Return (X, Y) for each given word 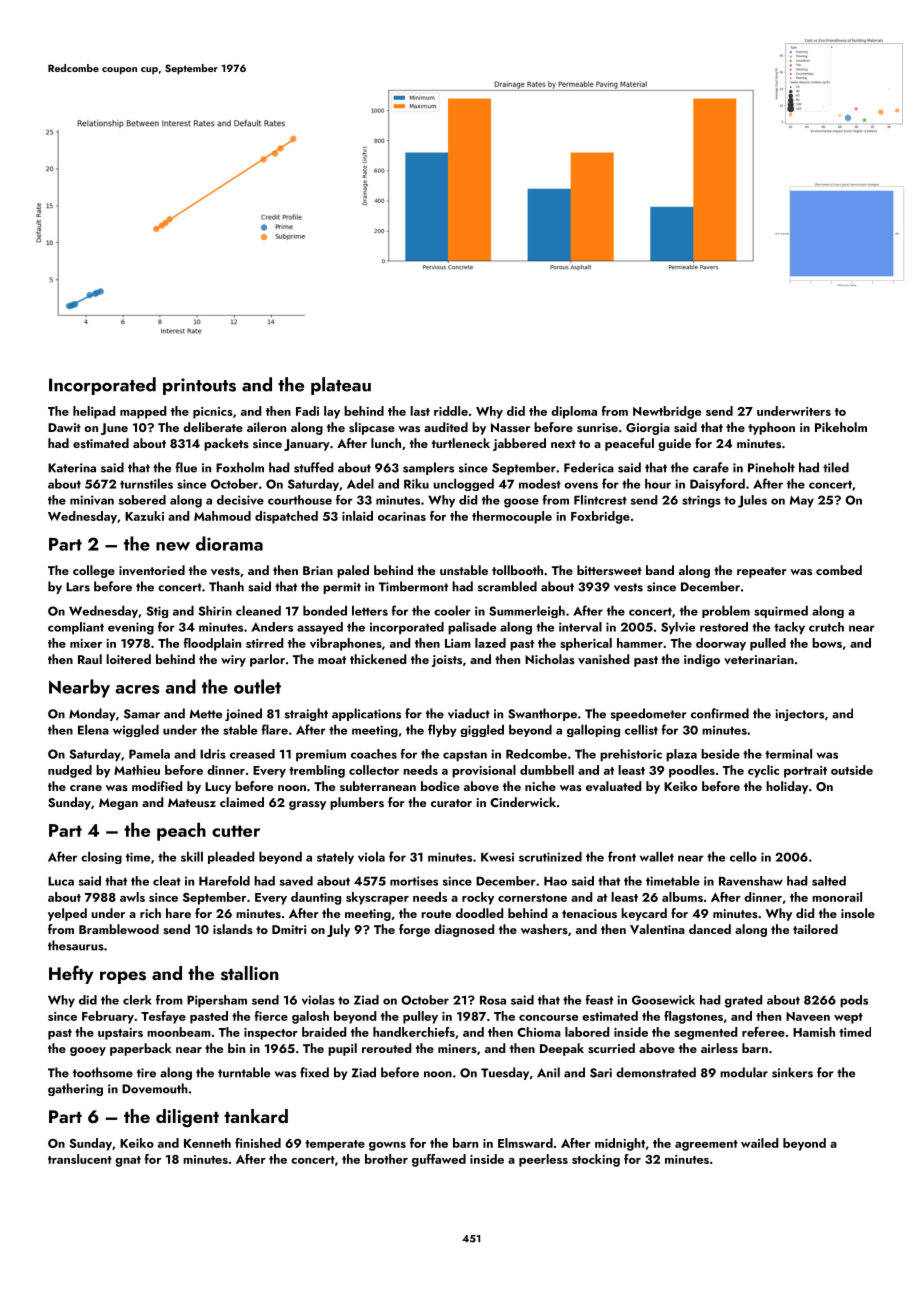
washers (544, 929)
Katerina (72, 468)
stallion (250, 973)
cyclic (763, 771)
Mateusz (192, 802)
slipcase (372, 428)
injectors (799, 715)
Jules (752, 501)
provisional (484, 771)
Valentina (657, 929)
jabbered (519, 444)
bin (236, 1048)
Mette (206, 714)
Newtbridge (667, 412)
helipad (94, 412)
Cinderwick (523, 802)
